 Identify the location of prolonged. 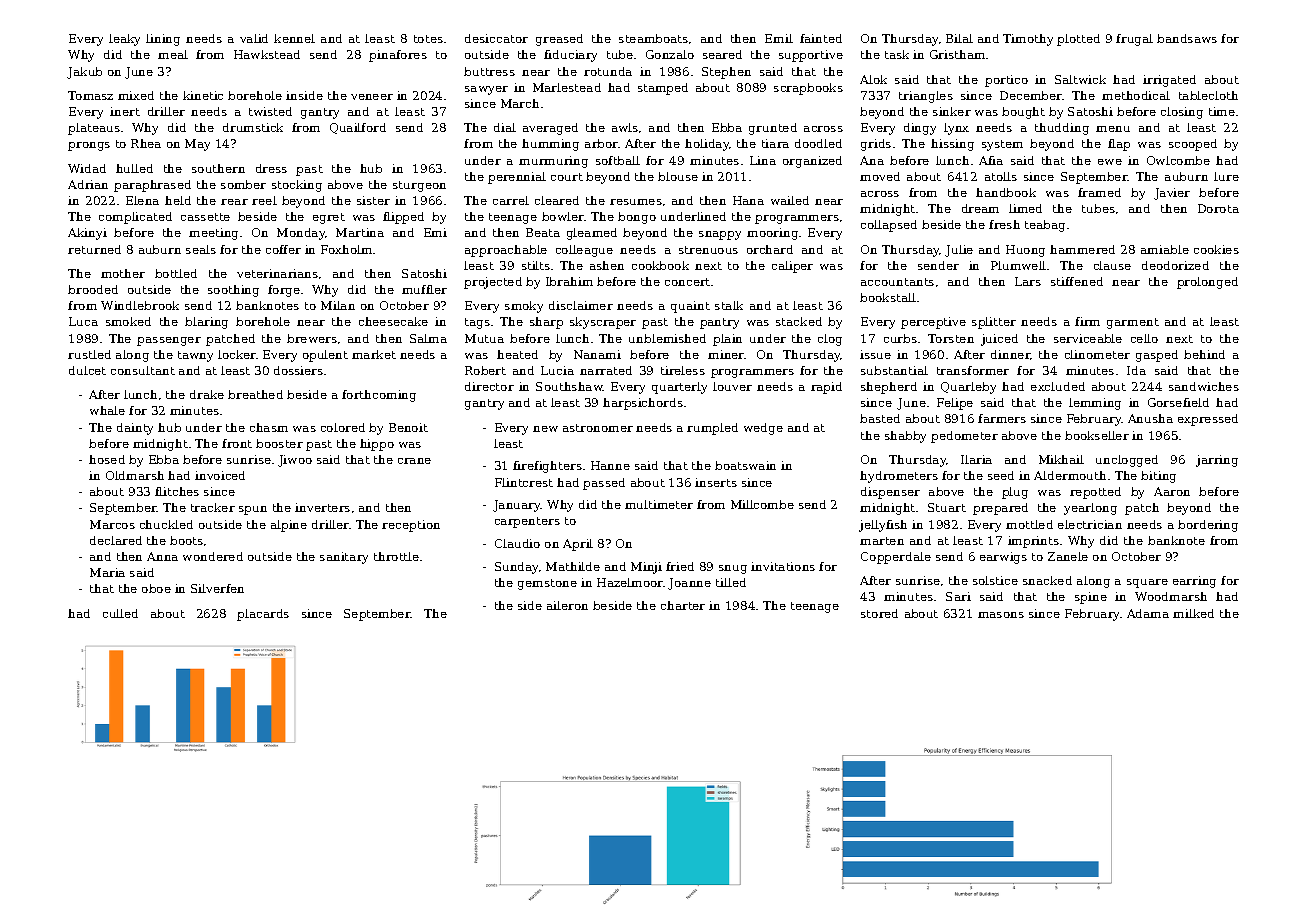
(1207, 283).
